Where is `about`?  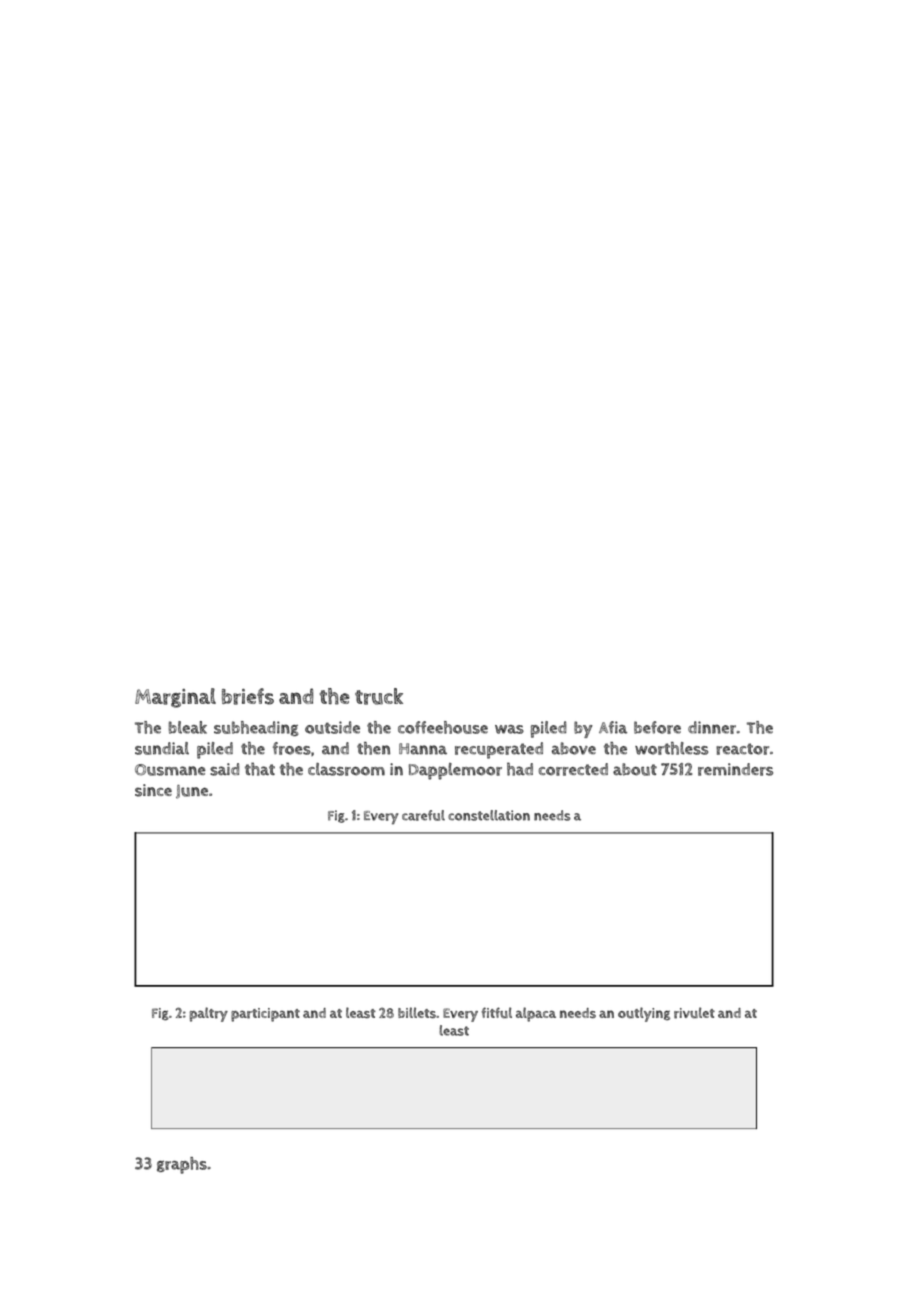 about is located at coordinates (635, 769).
